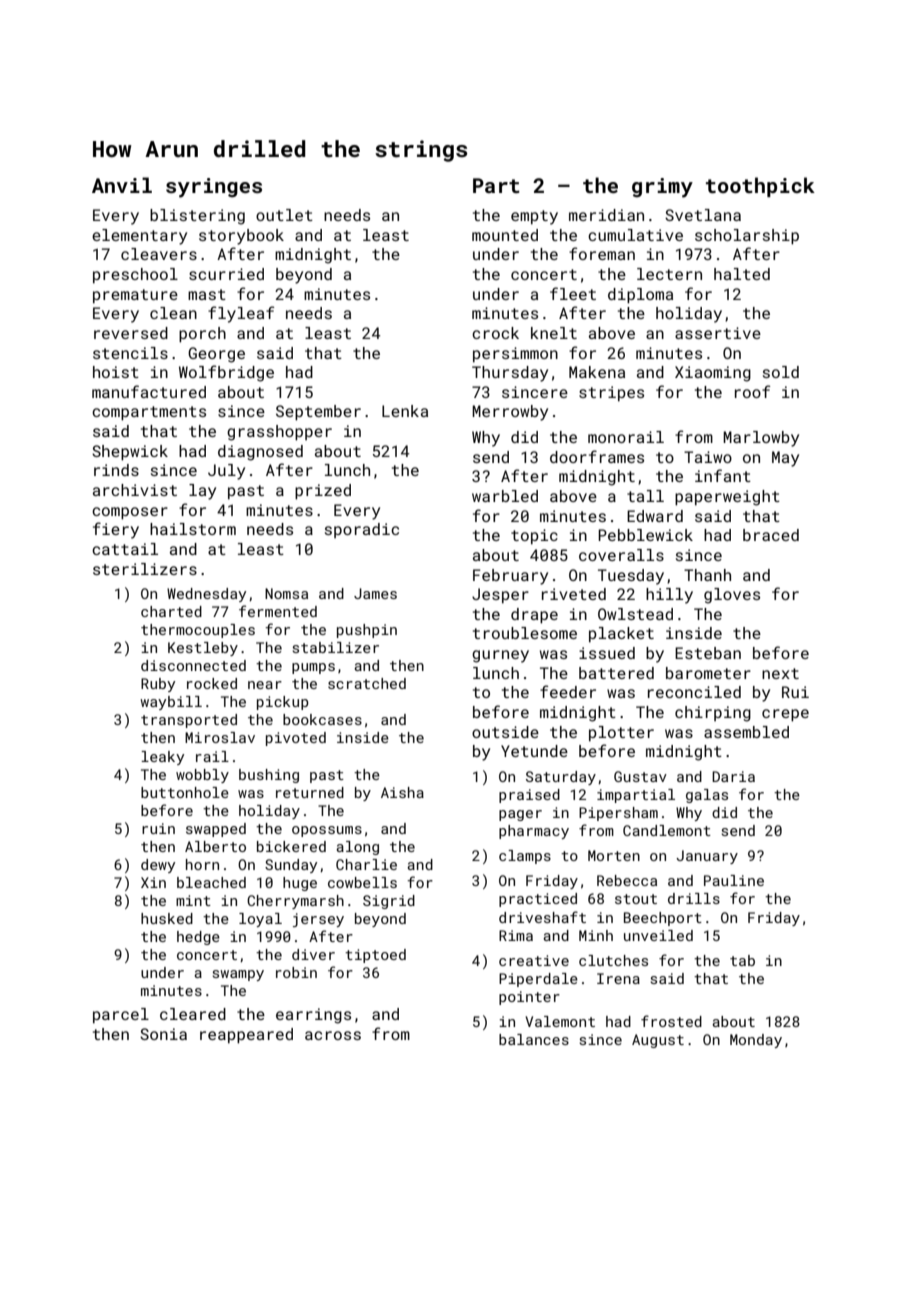 The height and width of the screenshot is (1316, 908). What do you see at coordinates (534, 537) in the screenshot?
I see `topic` at bounding box center [534, 537].
